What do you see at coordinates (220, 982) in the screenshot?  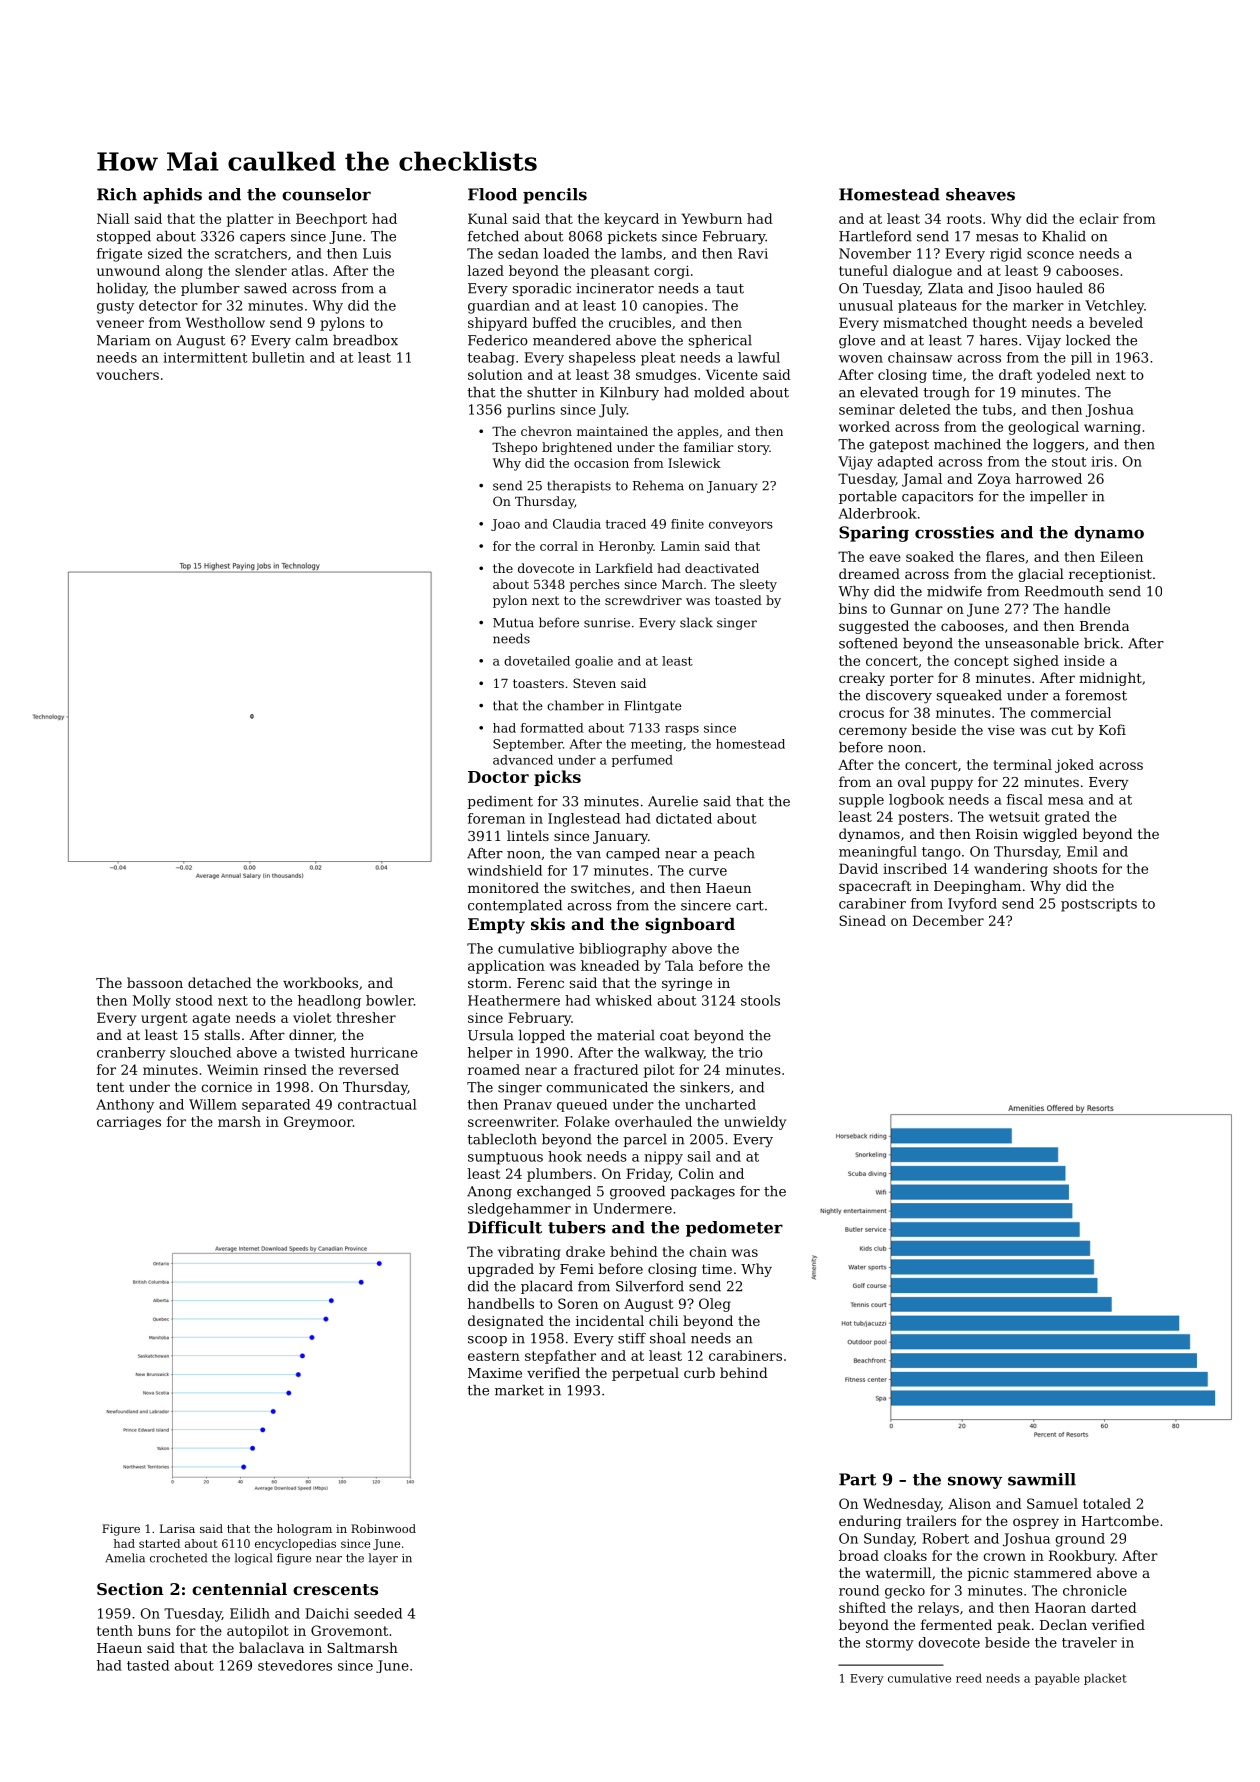 I see `detached` at bounding box center [220, 982].
